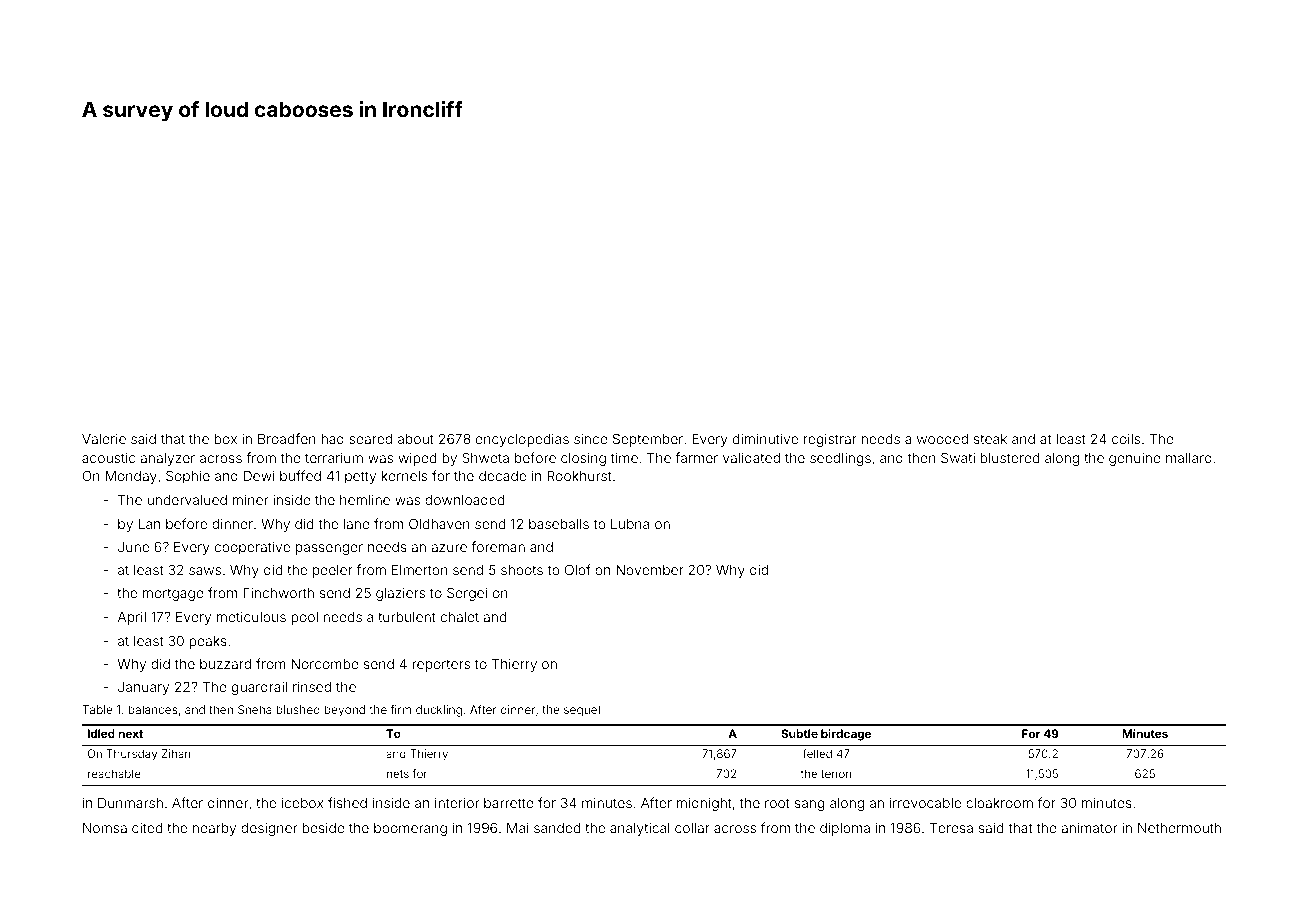 Image resolution: width=1308 pixels, height=924 pixels. What do you see at coordinates (846, 735) in the page?
I see `birdcage` at bounding box center [846, 735].
